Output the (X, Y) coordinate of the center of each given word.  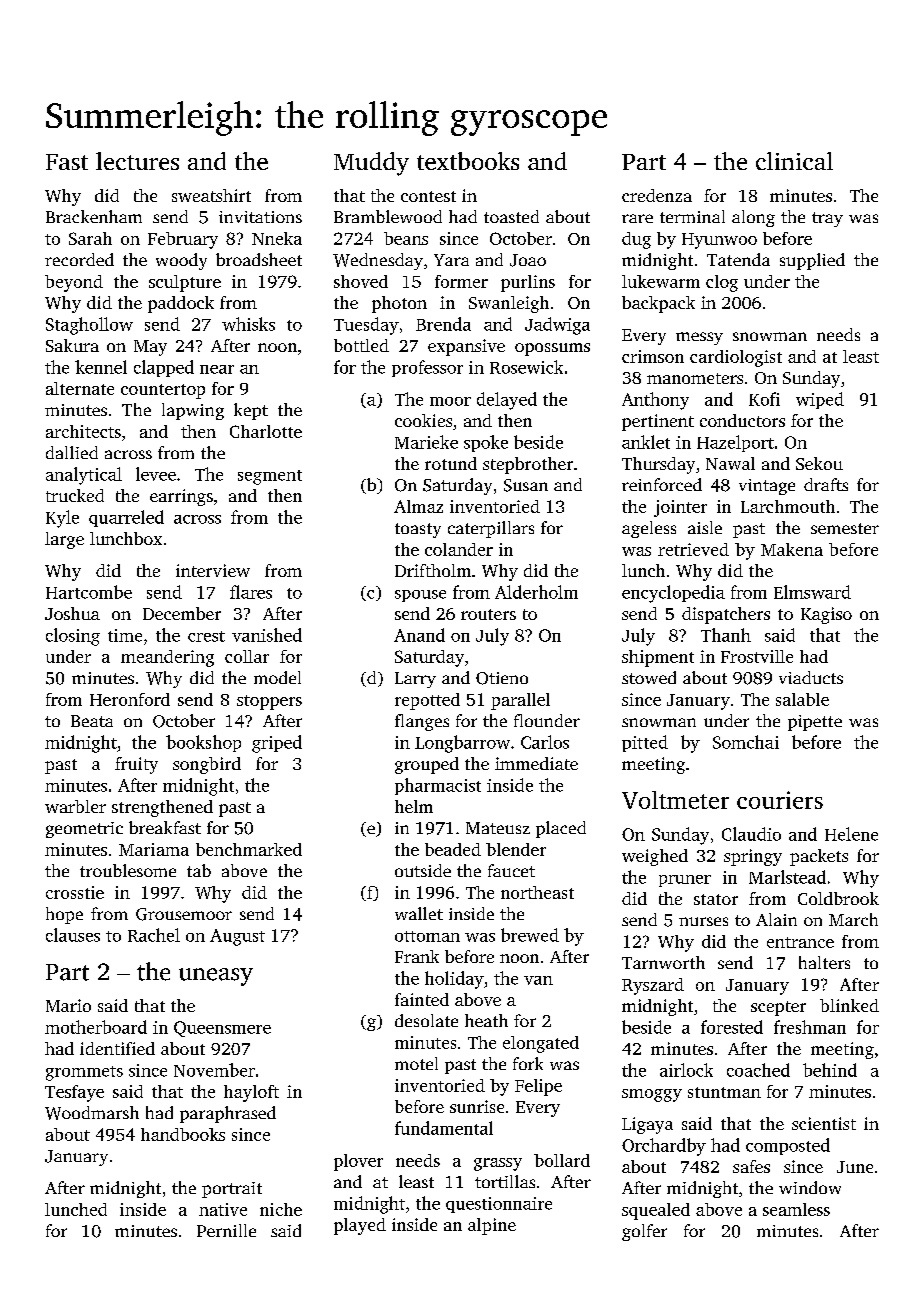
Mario (68, 1005)
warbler (75, 806)
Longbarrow (462, 744)
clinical (794, 161)
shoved (361, 281)
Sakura (72, 345)
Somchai (746, 742)
